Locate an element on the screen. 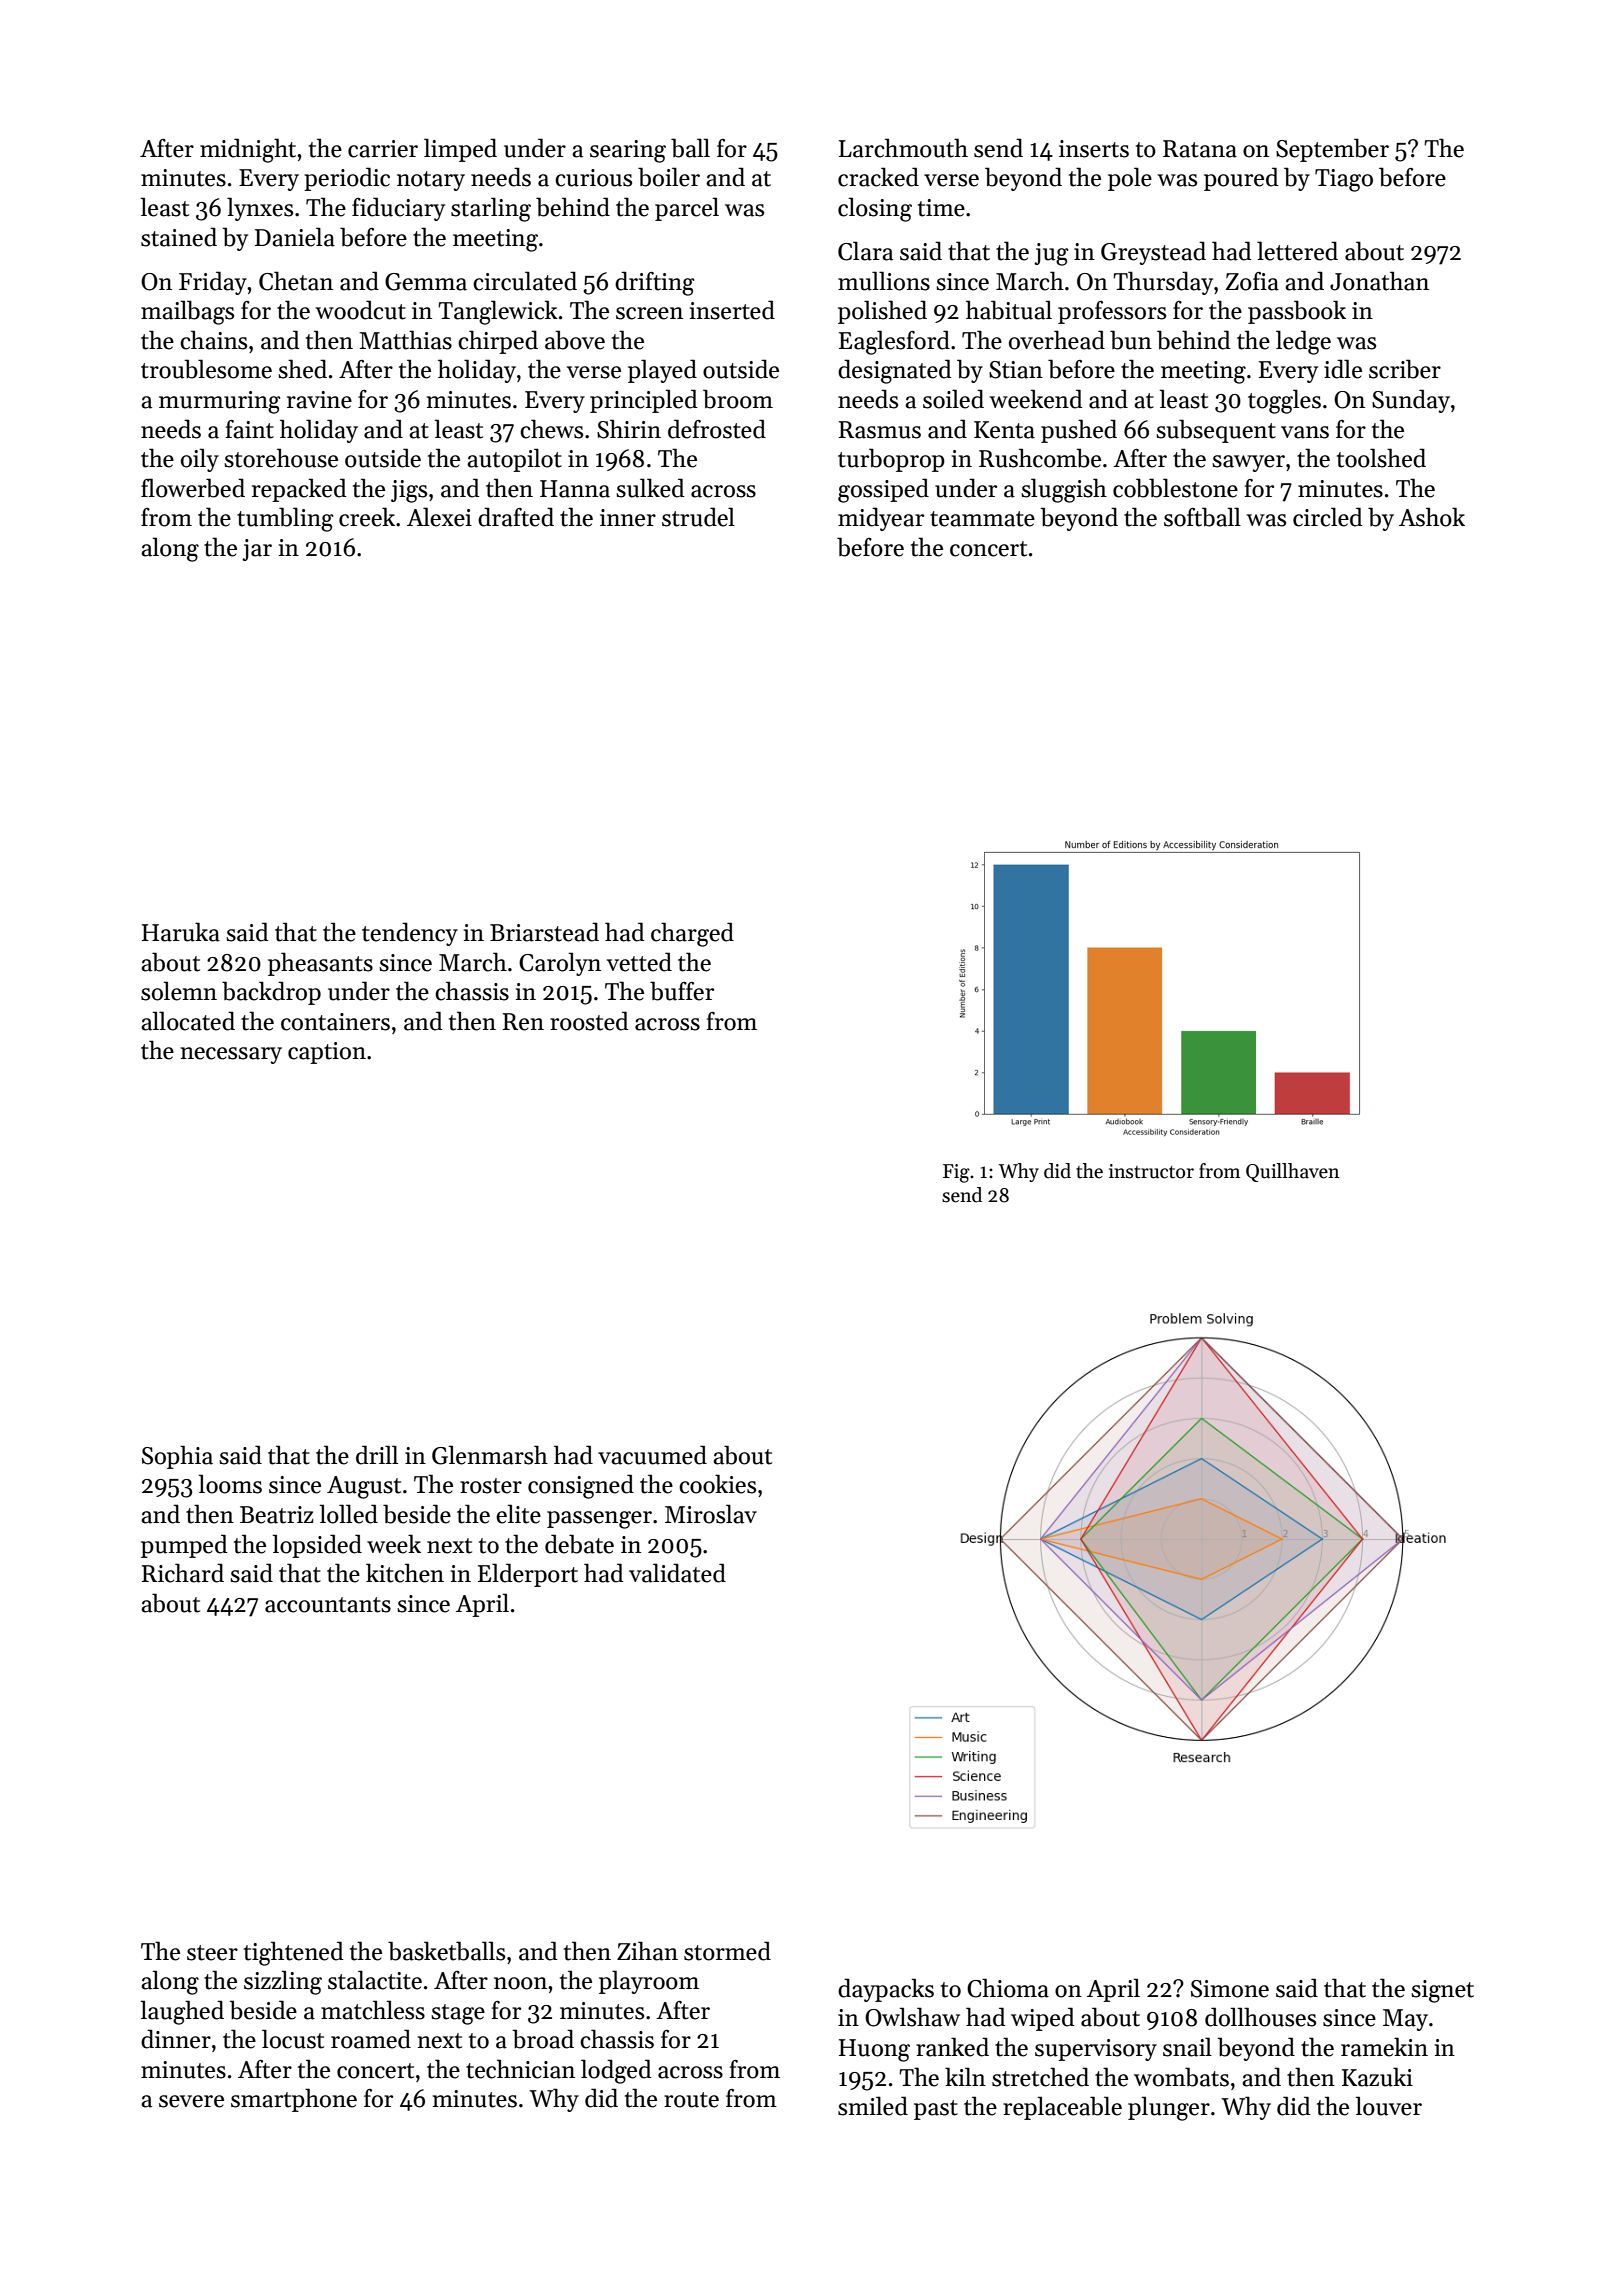  cobblestone is located at coordinates (1175, 488).
